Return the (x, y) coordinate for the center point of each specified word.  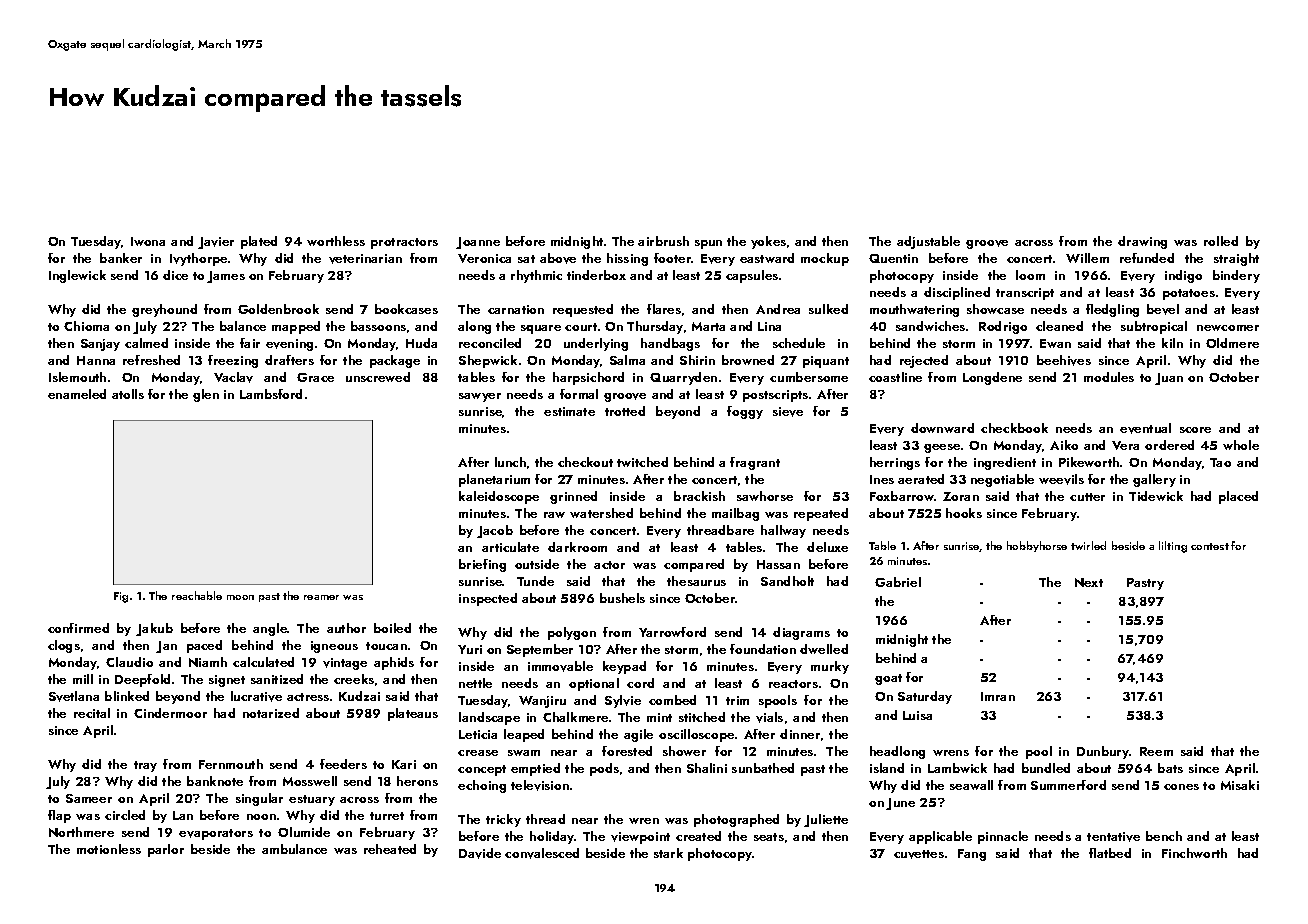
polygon (572, 633)
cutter (1087, 497)
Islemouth (77, 377)
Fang (972, 855)
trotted (625, 411)
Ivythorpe (198, 259)
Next (1089, 582)
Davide (480, 853)
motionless (109, 849)
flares (664, 309)
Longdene (992, 378)
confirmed (78, 628)
